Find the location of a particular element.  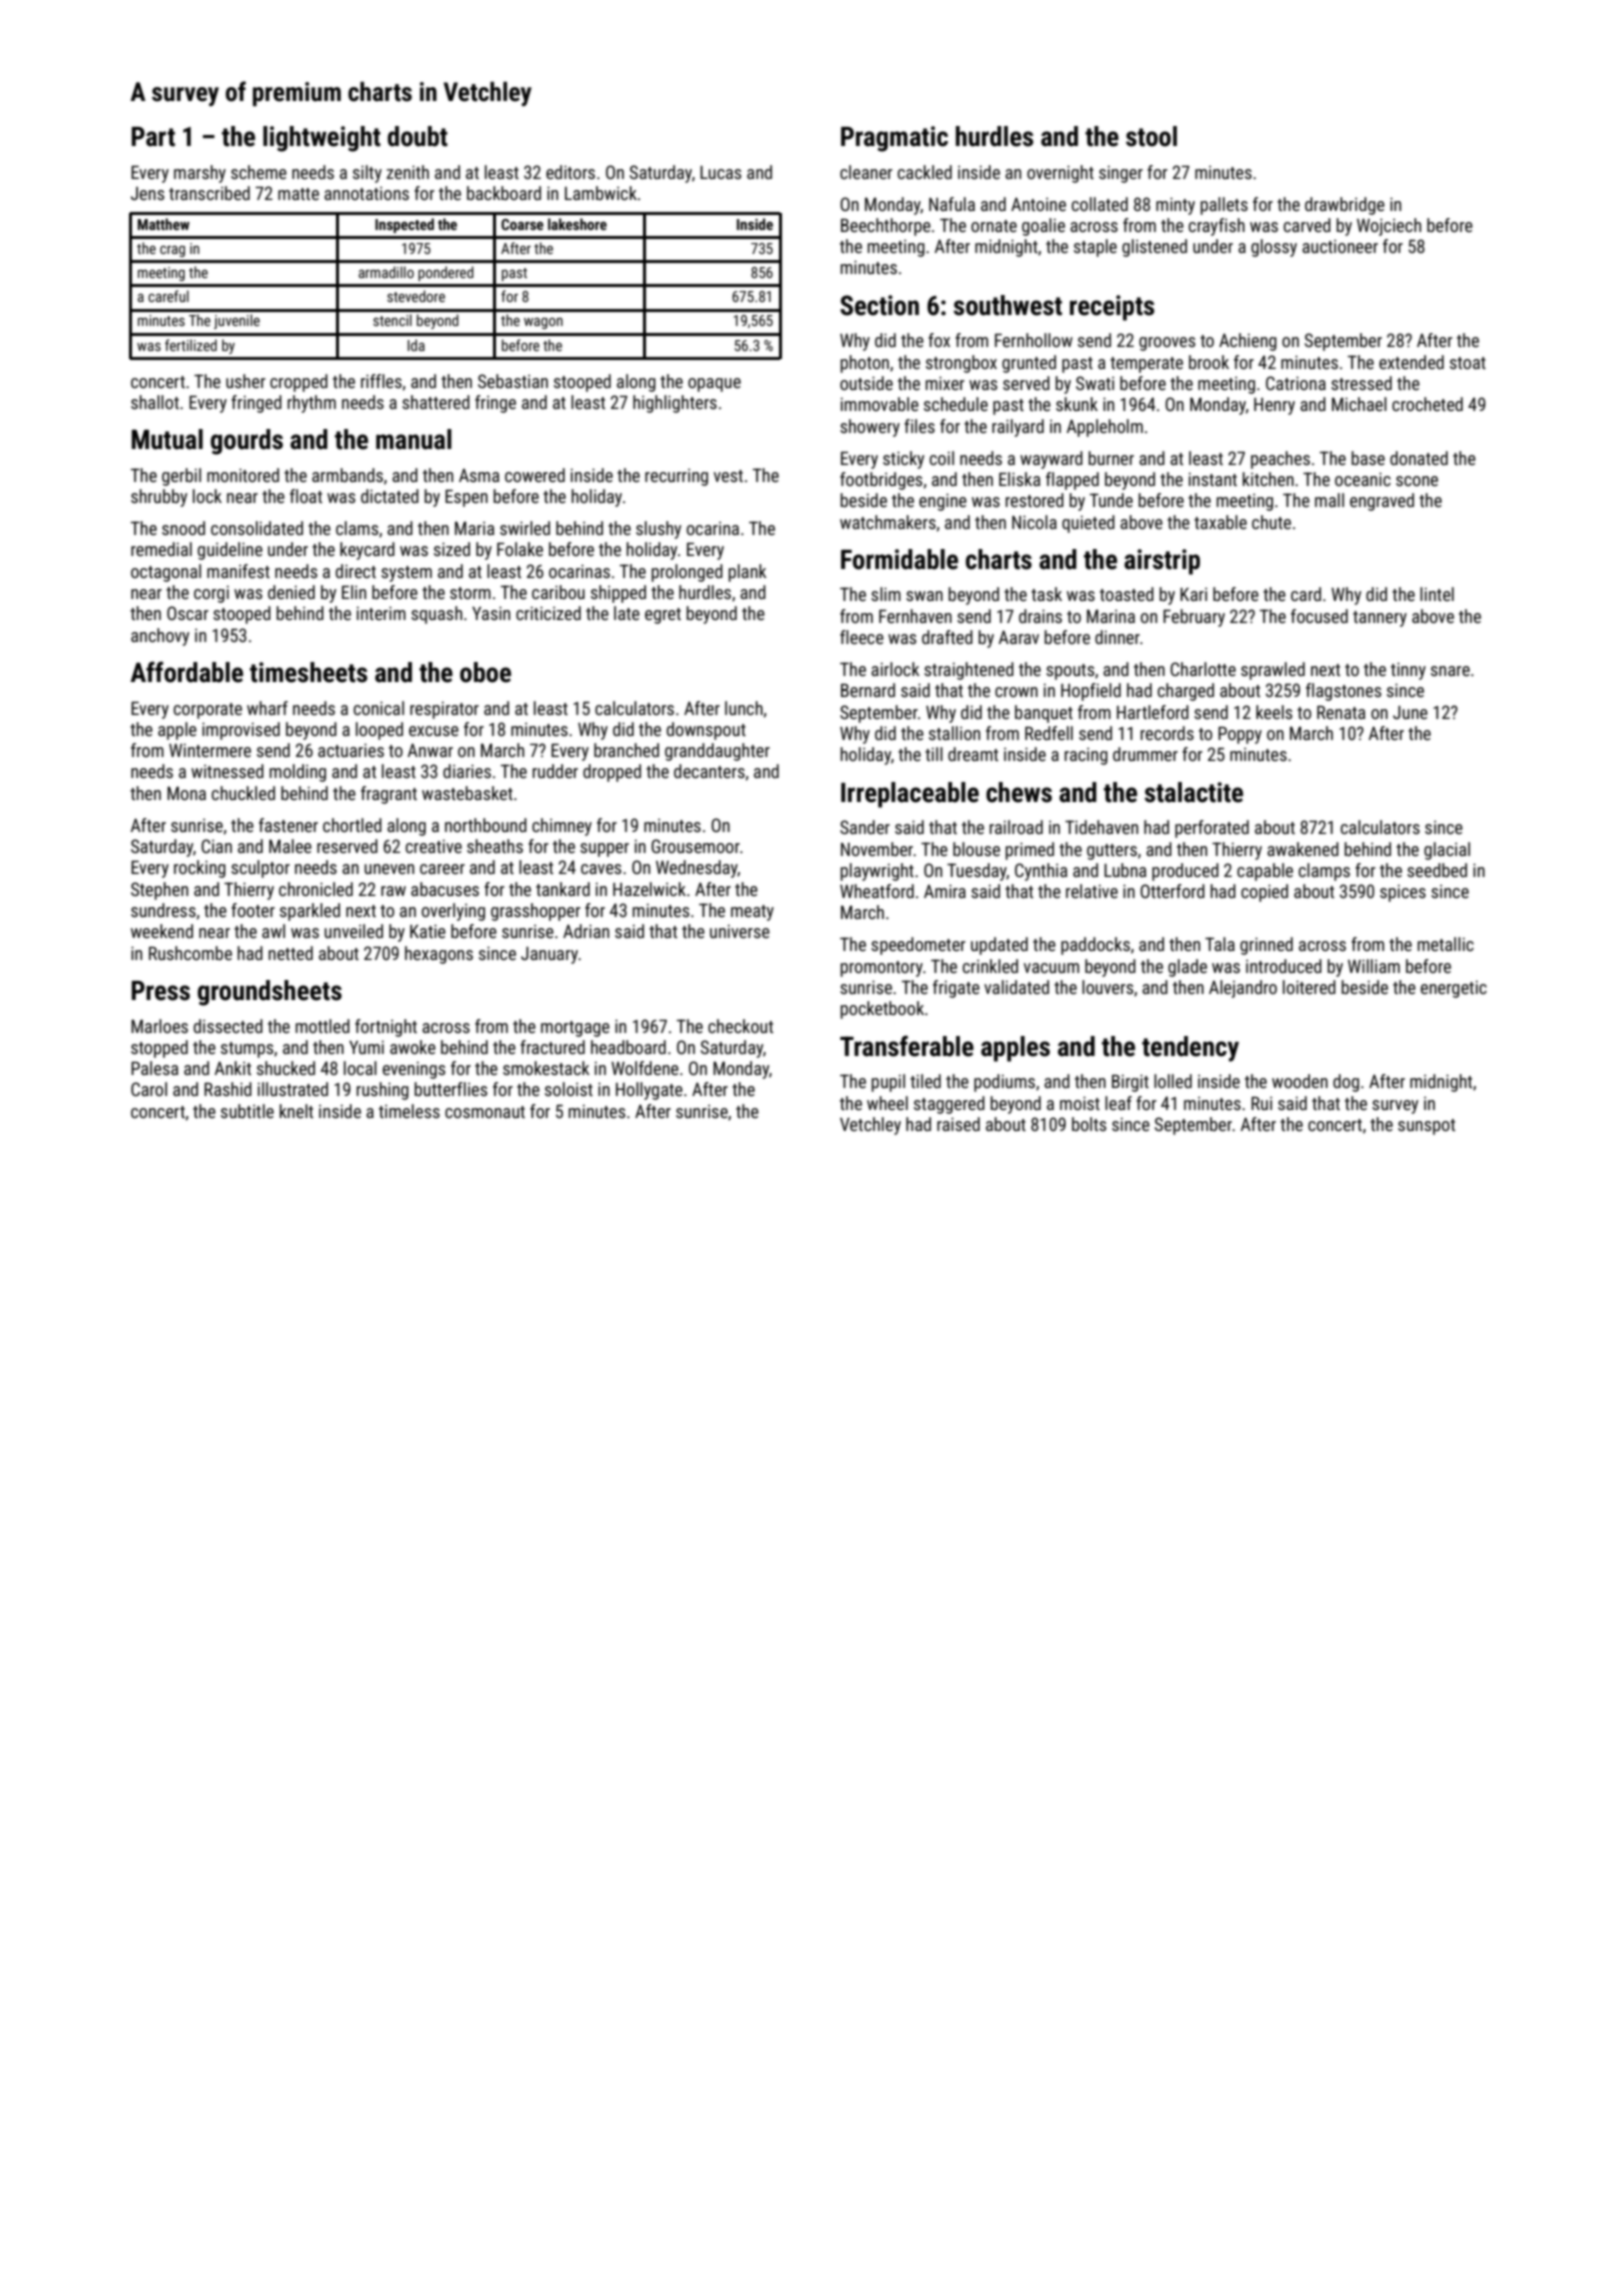

fractured is located at coordinates (552, 1047).
